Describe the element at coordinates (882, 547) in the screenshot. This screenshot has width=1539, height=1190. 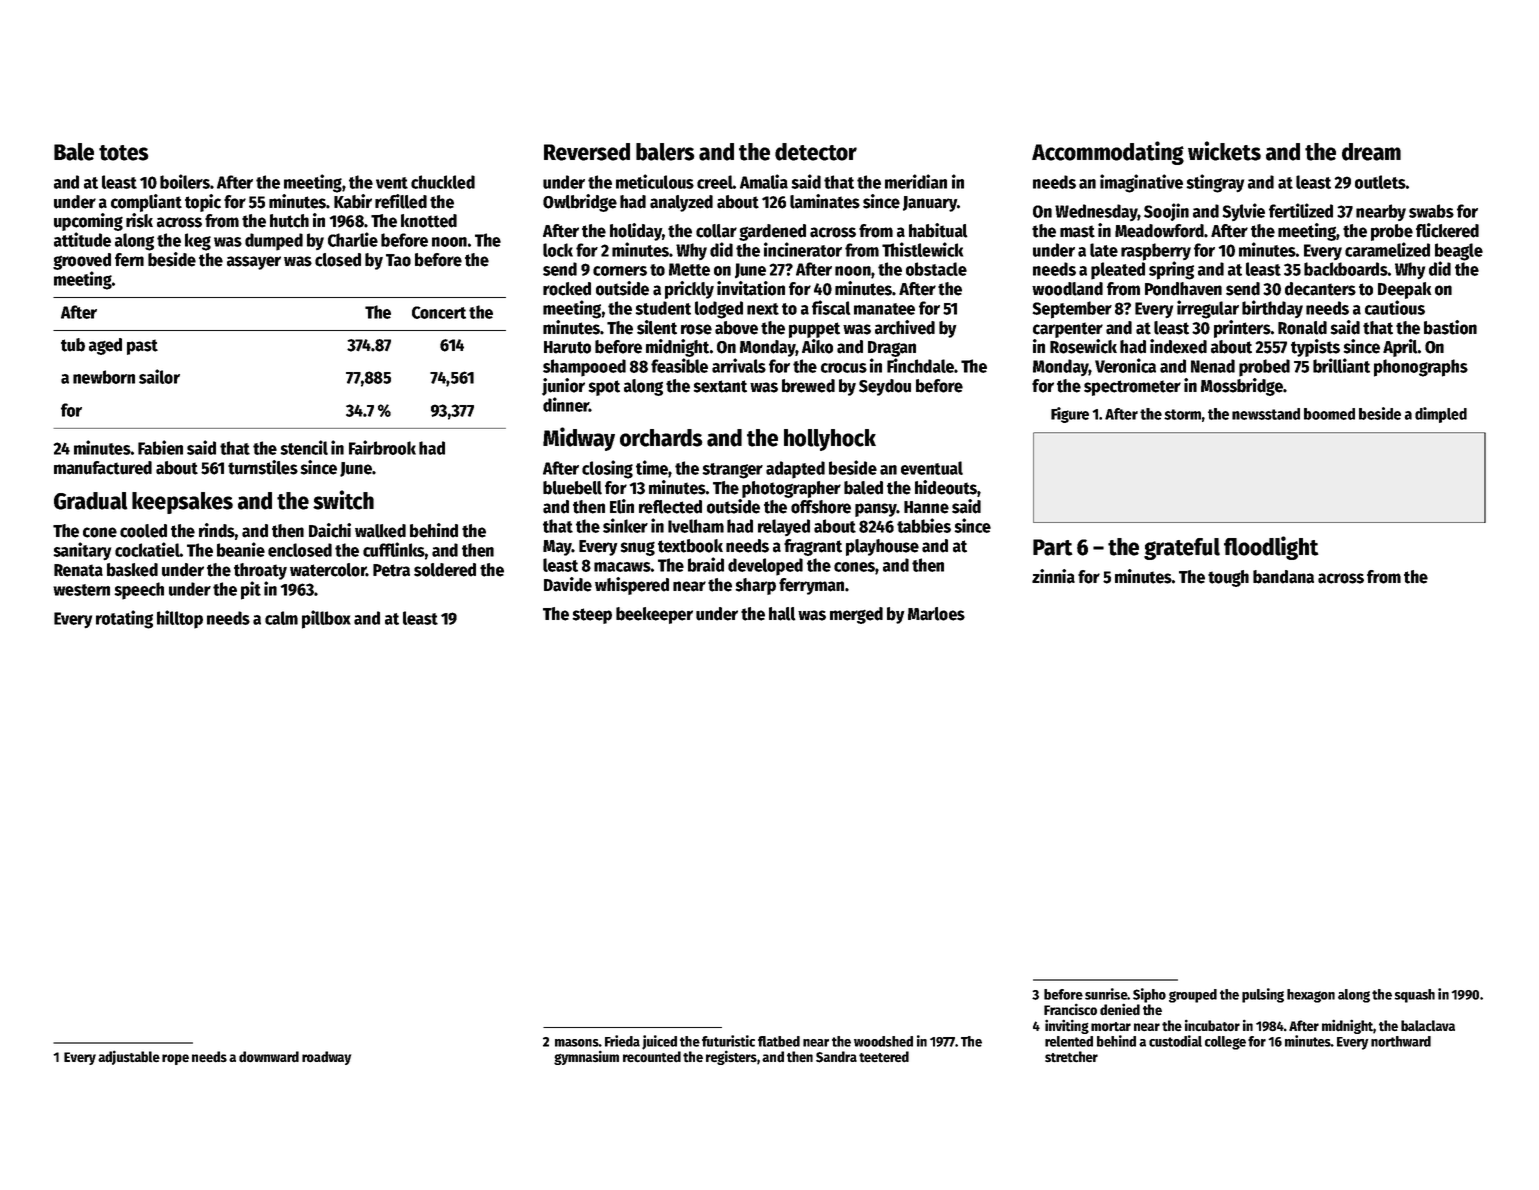
I see `playhouse` at that location.
